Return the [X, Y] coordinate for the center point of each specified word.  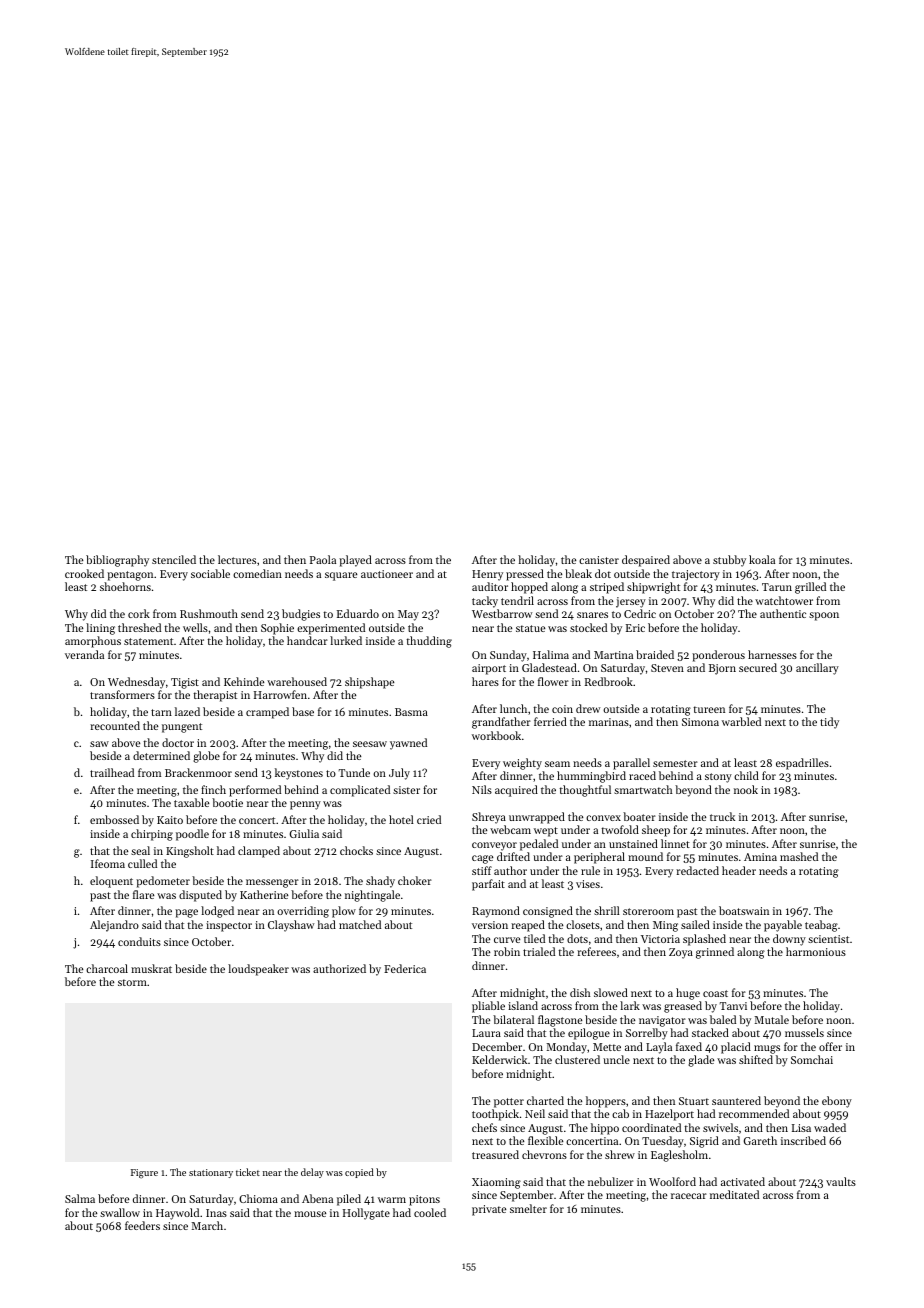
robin [507, 951]
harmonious [816, 951]
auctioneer [387, 574]
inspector [229, 926]
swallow [120, 1212]
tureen [709, 709]
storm [132, 982]
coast [715, 993]
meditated [734, 1194]
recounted [115, 725]
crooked [84, 573]
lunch [513, 708]
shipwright [653, 588]
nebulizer [611, 1181]
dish [580, 992]
